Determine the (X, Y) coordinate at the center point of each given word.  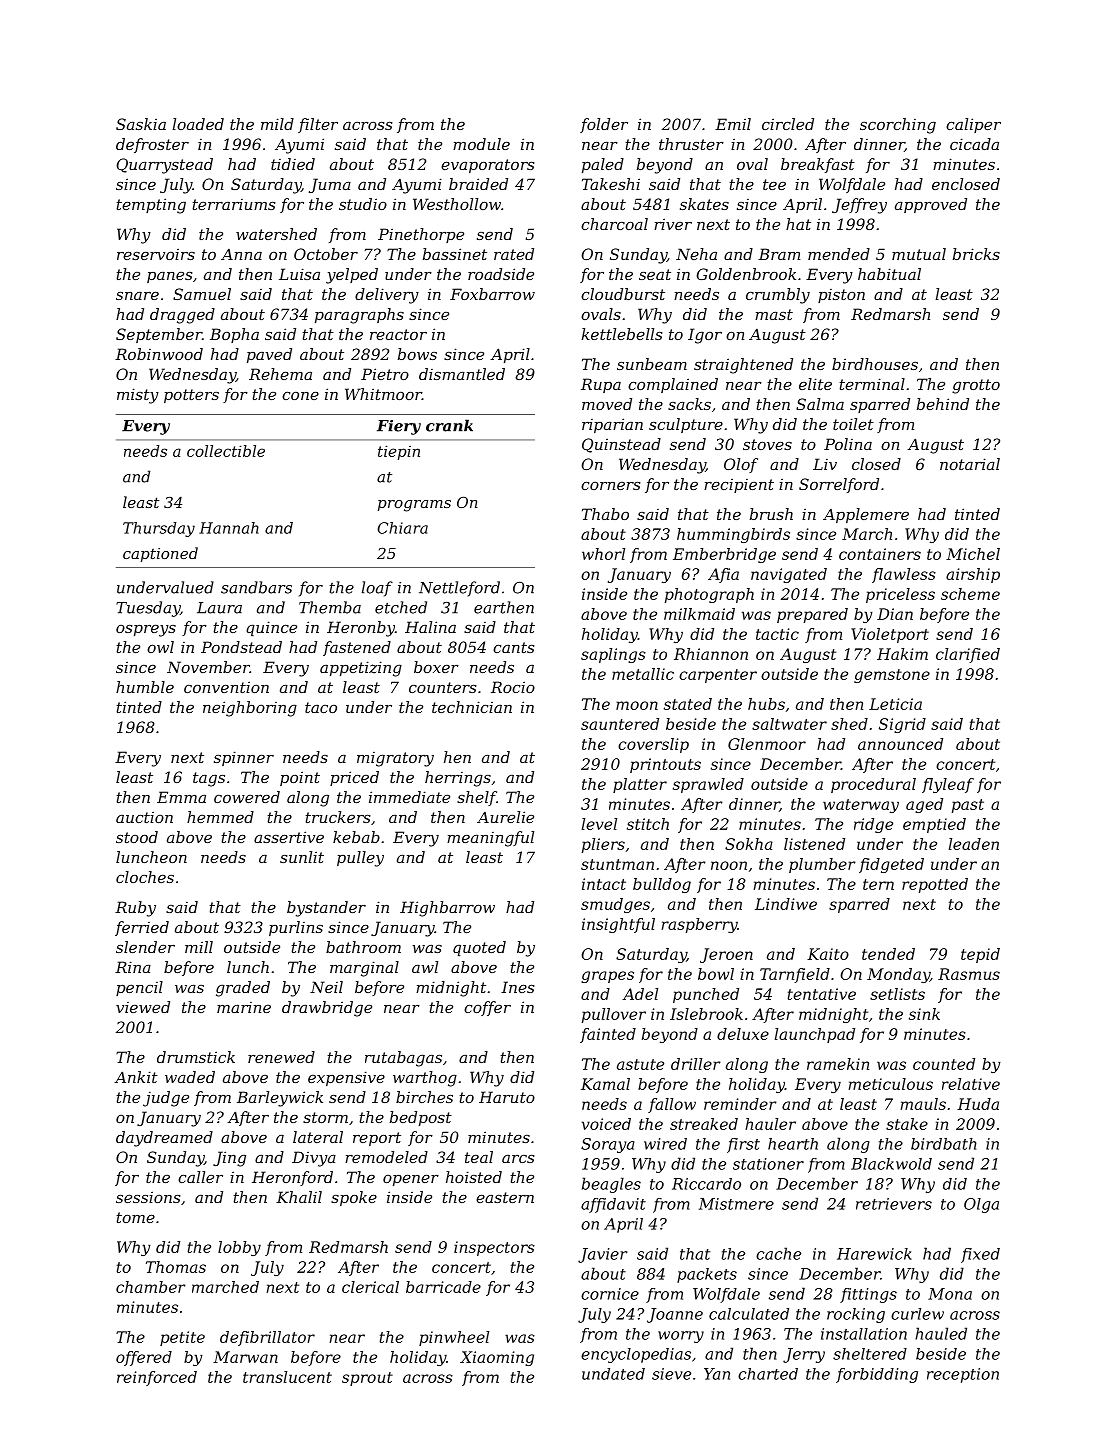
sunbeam (652, 364)
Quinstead (621, 445)
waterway (861, 806)
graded (243, 989)
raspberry (699, 925)
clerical (370, 1287)
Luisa (299, 274)
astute (640, 1064)
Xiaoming (497, 1358)
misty (138, 396)
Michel (973, 554)
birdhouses (875, 364)
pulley (360, 859)
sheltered (870, 1354)
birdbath (943, 1144)
